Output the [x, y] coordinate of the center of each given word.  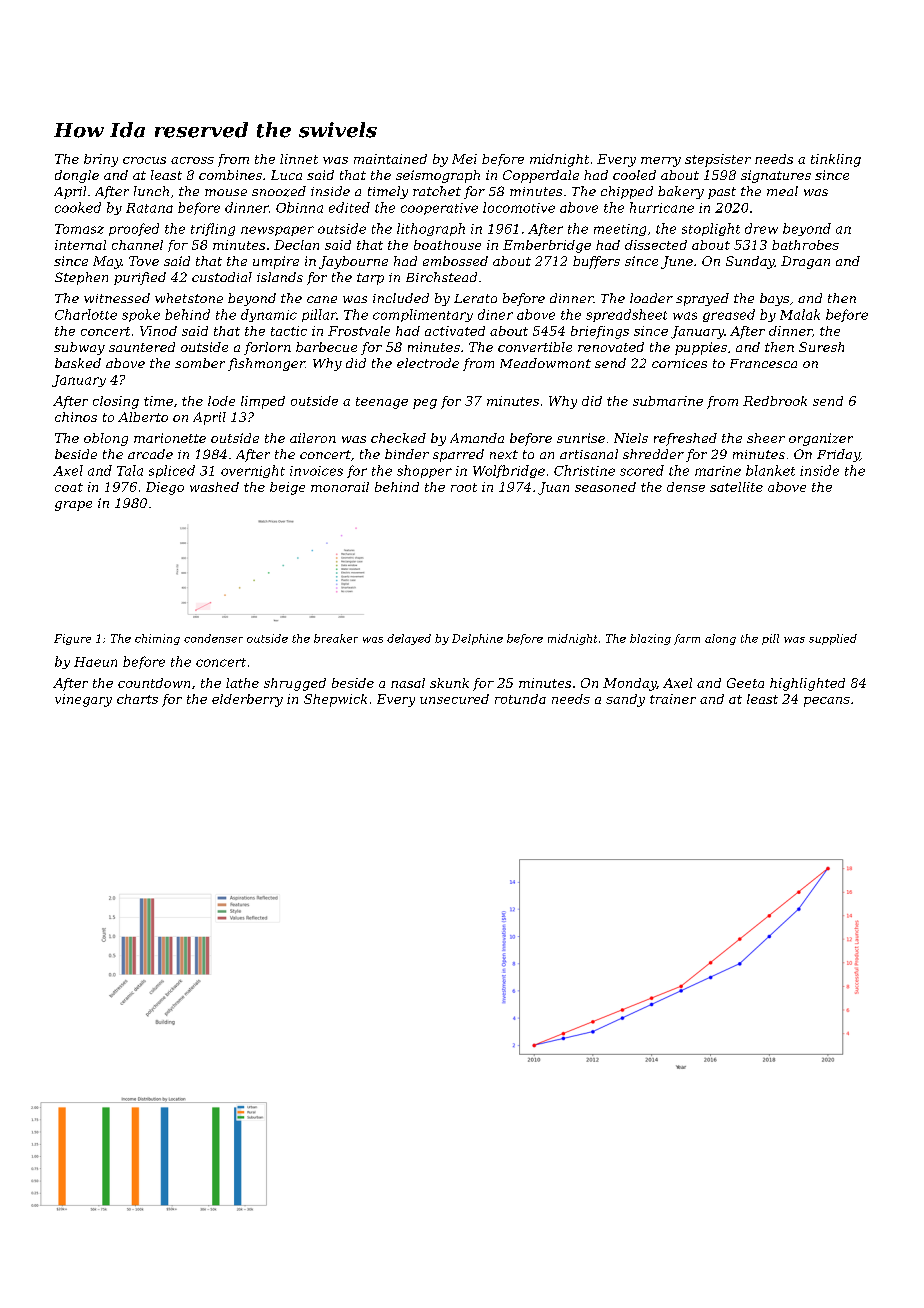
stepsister [718, 160]
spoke [141, 315]
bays [774, 299]
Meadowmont [545, 363]
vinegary [83, 700]
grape [73, 506]
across [192, 160]
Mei [464, 159]
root [464, 487]
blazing [650, 639]
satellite [736, 487]
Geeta [745, 683]
